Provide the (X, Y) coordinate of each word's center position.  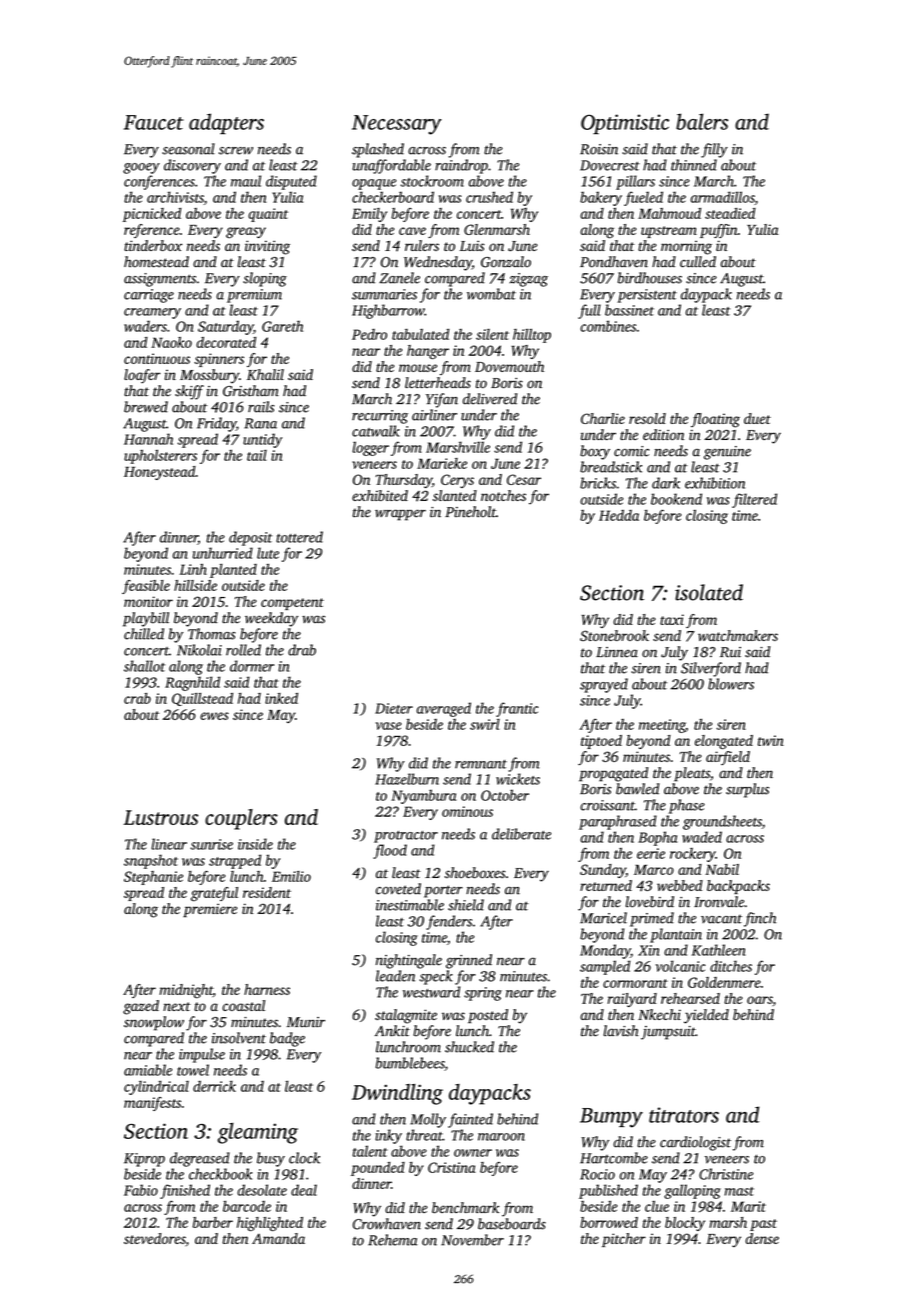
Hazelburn (407, 779)
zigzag (529, 280)
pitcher (624, 1240)
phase (687, 806)
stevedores (155, 1240)
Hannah (148, 439)
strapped (235, 861)
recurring (380, 417)
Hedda (619, 515)
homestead (156, 262)
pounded (378, 1169)
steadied (730, 213)
